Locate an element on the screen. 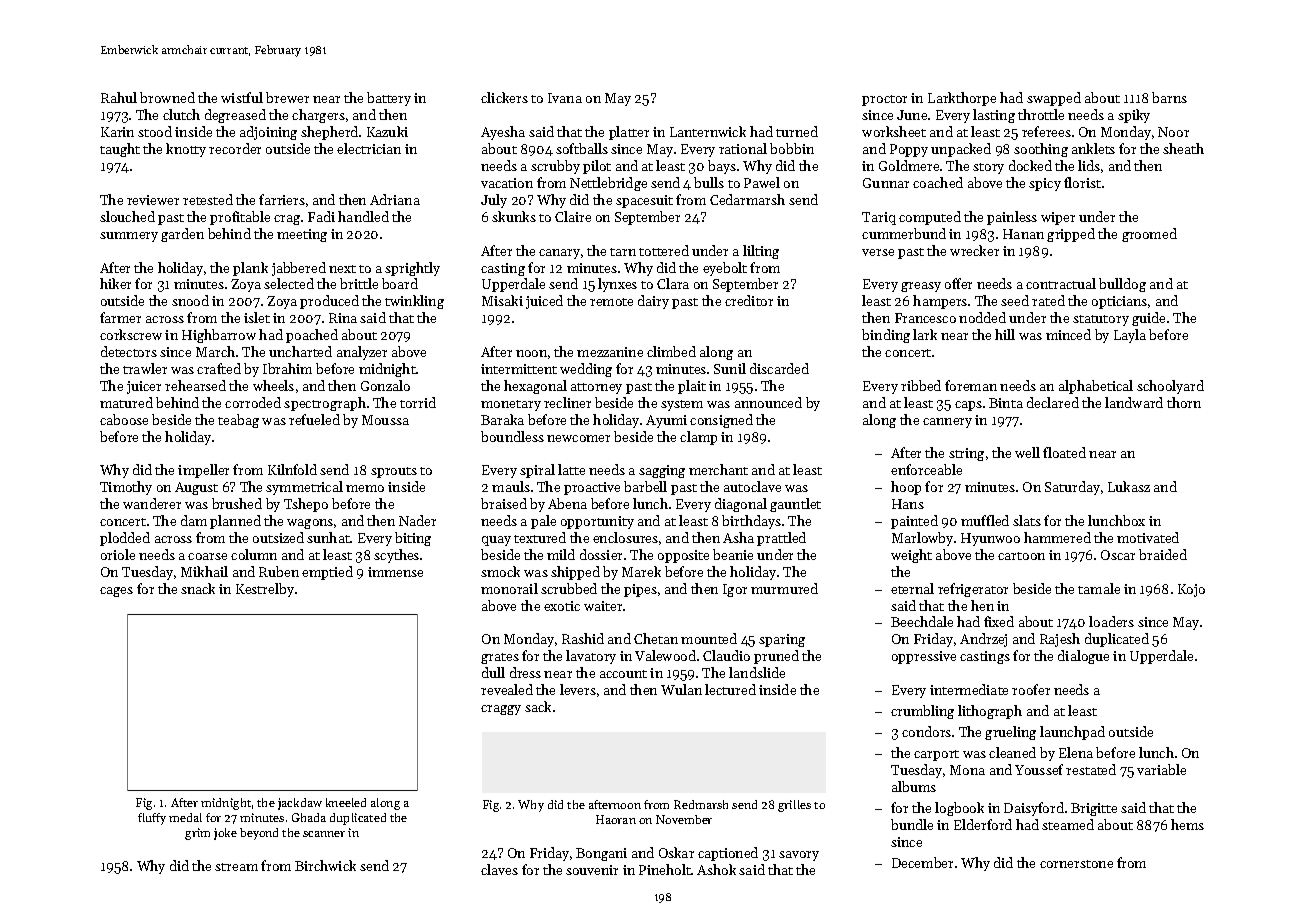 This screenshot has height=924, width=1308. Layla is located at coordinates (1130, 336).
